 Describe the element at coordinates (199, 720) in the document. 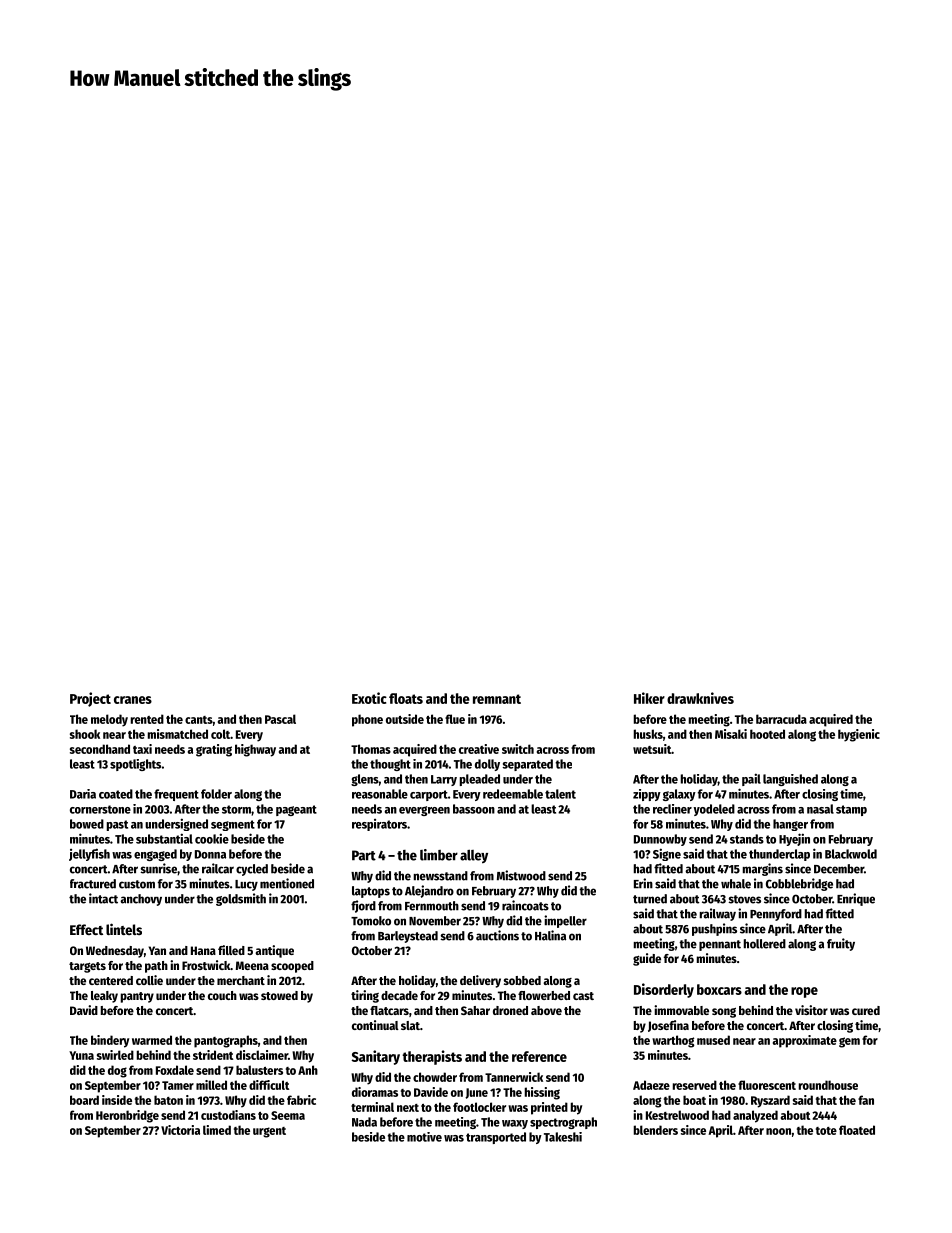

I see `cants` at that location.
